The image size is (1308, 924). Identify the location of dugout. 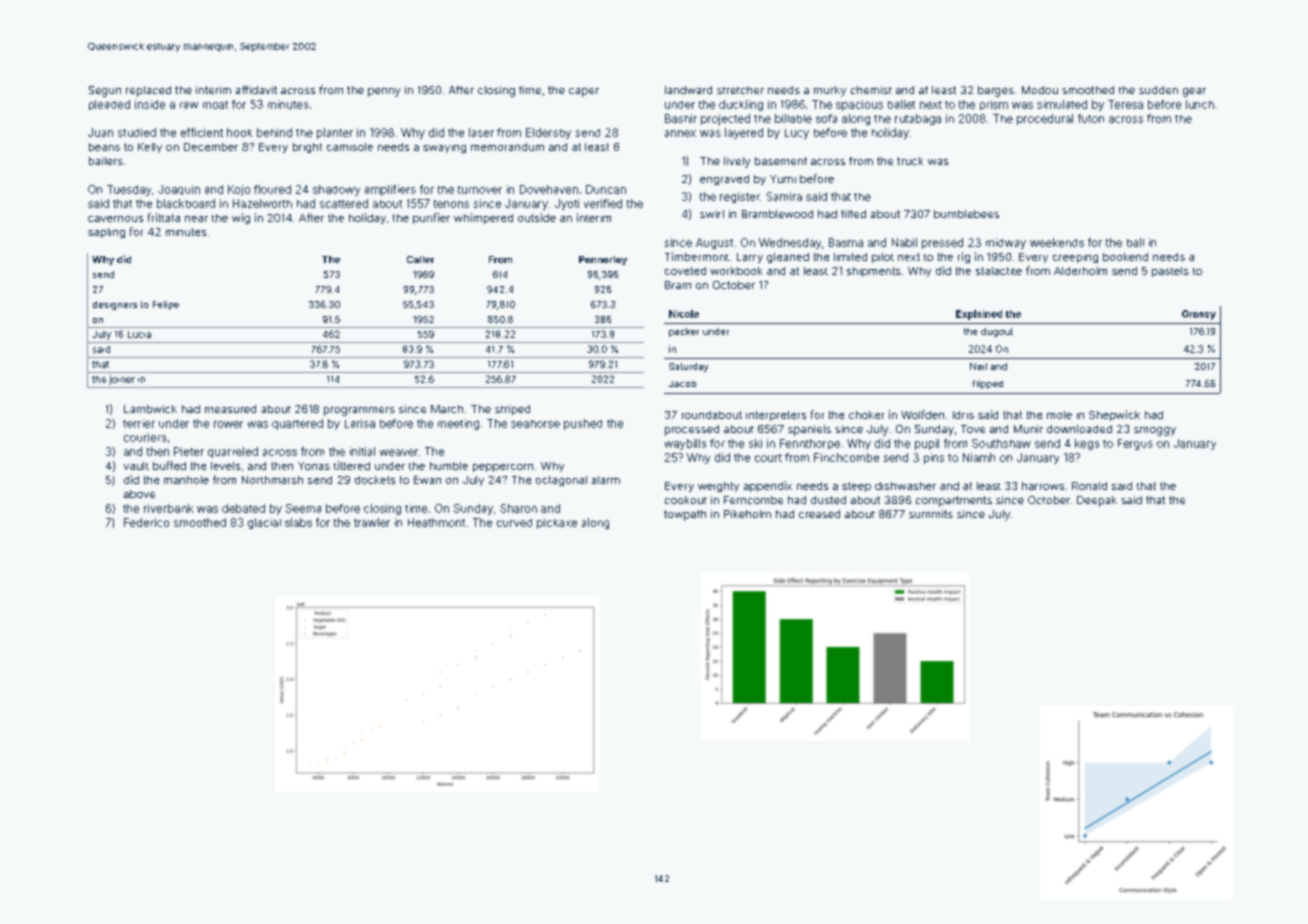
(997, 332).
